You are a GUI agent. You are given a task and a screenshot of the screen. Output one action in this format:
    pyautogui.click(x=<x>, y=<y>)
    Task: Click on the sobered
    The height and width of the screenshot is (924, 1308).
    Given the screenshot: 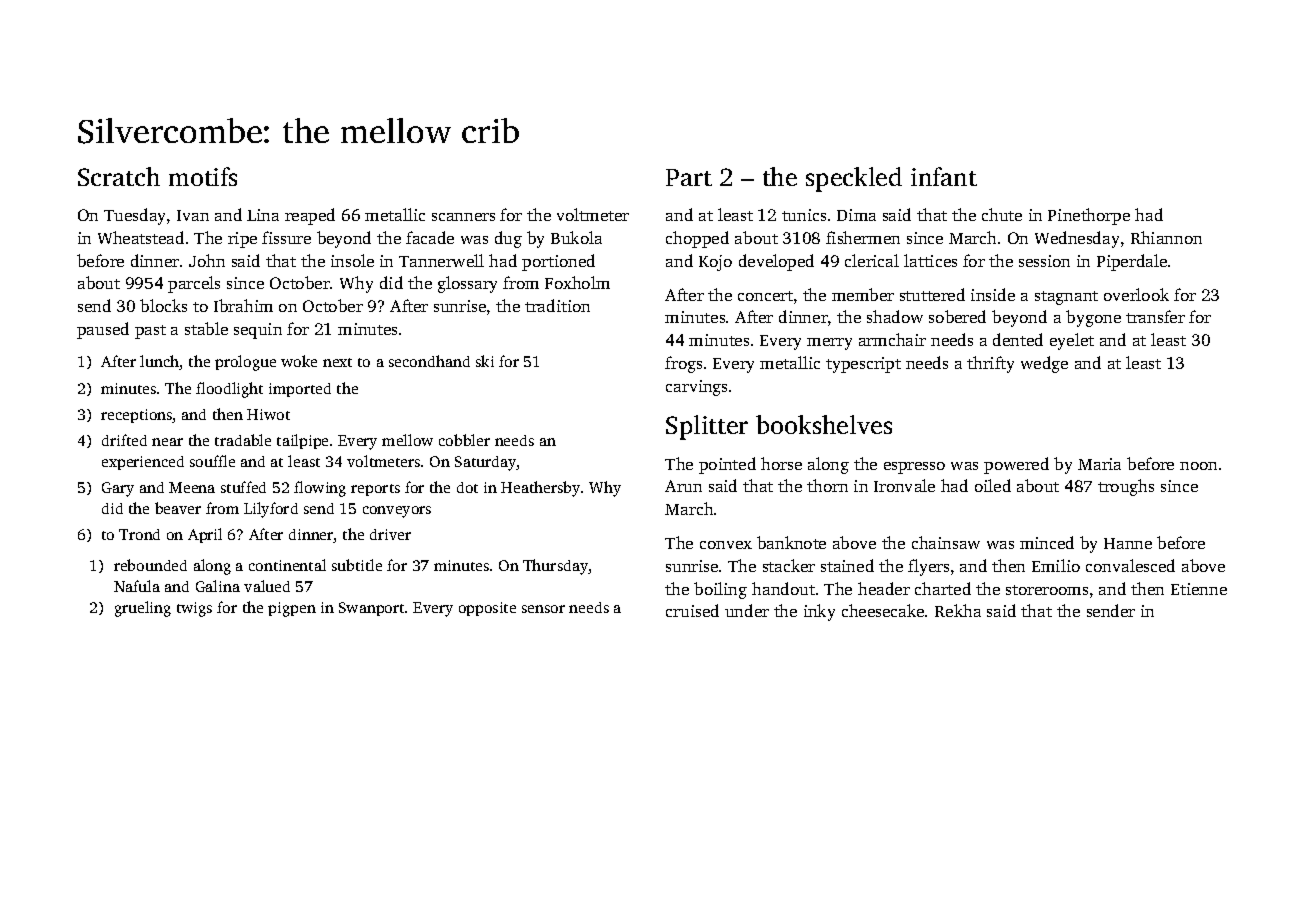 What is the action you would take?
    pyautogui.click(x=957, y=316)
